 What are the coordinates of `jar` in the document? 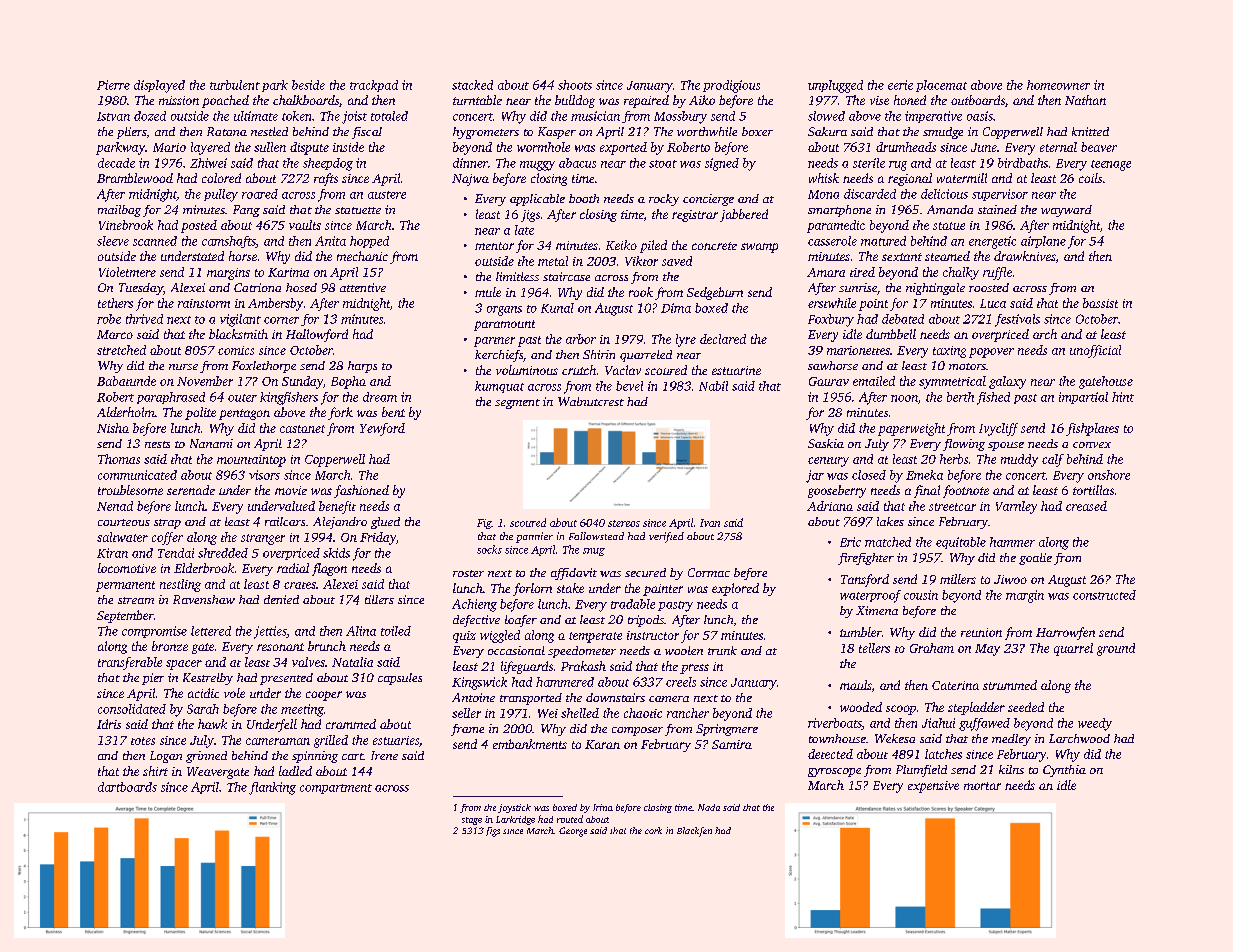 It's located at (815, 476).
